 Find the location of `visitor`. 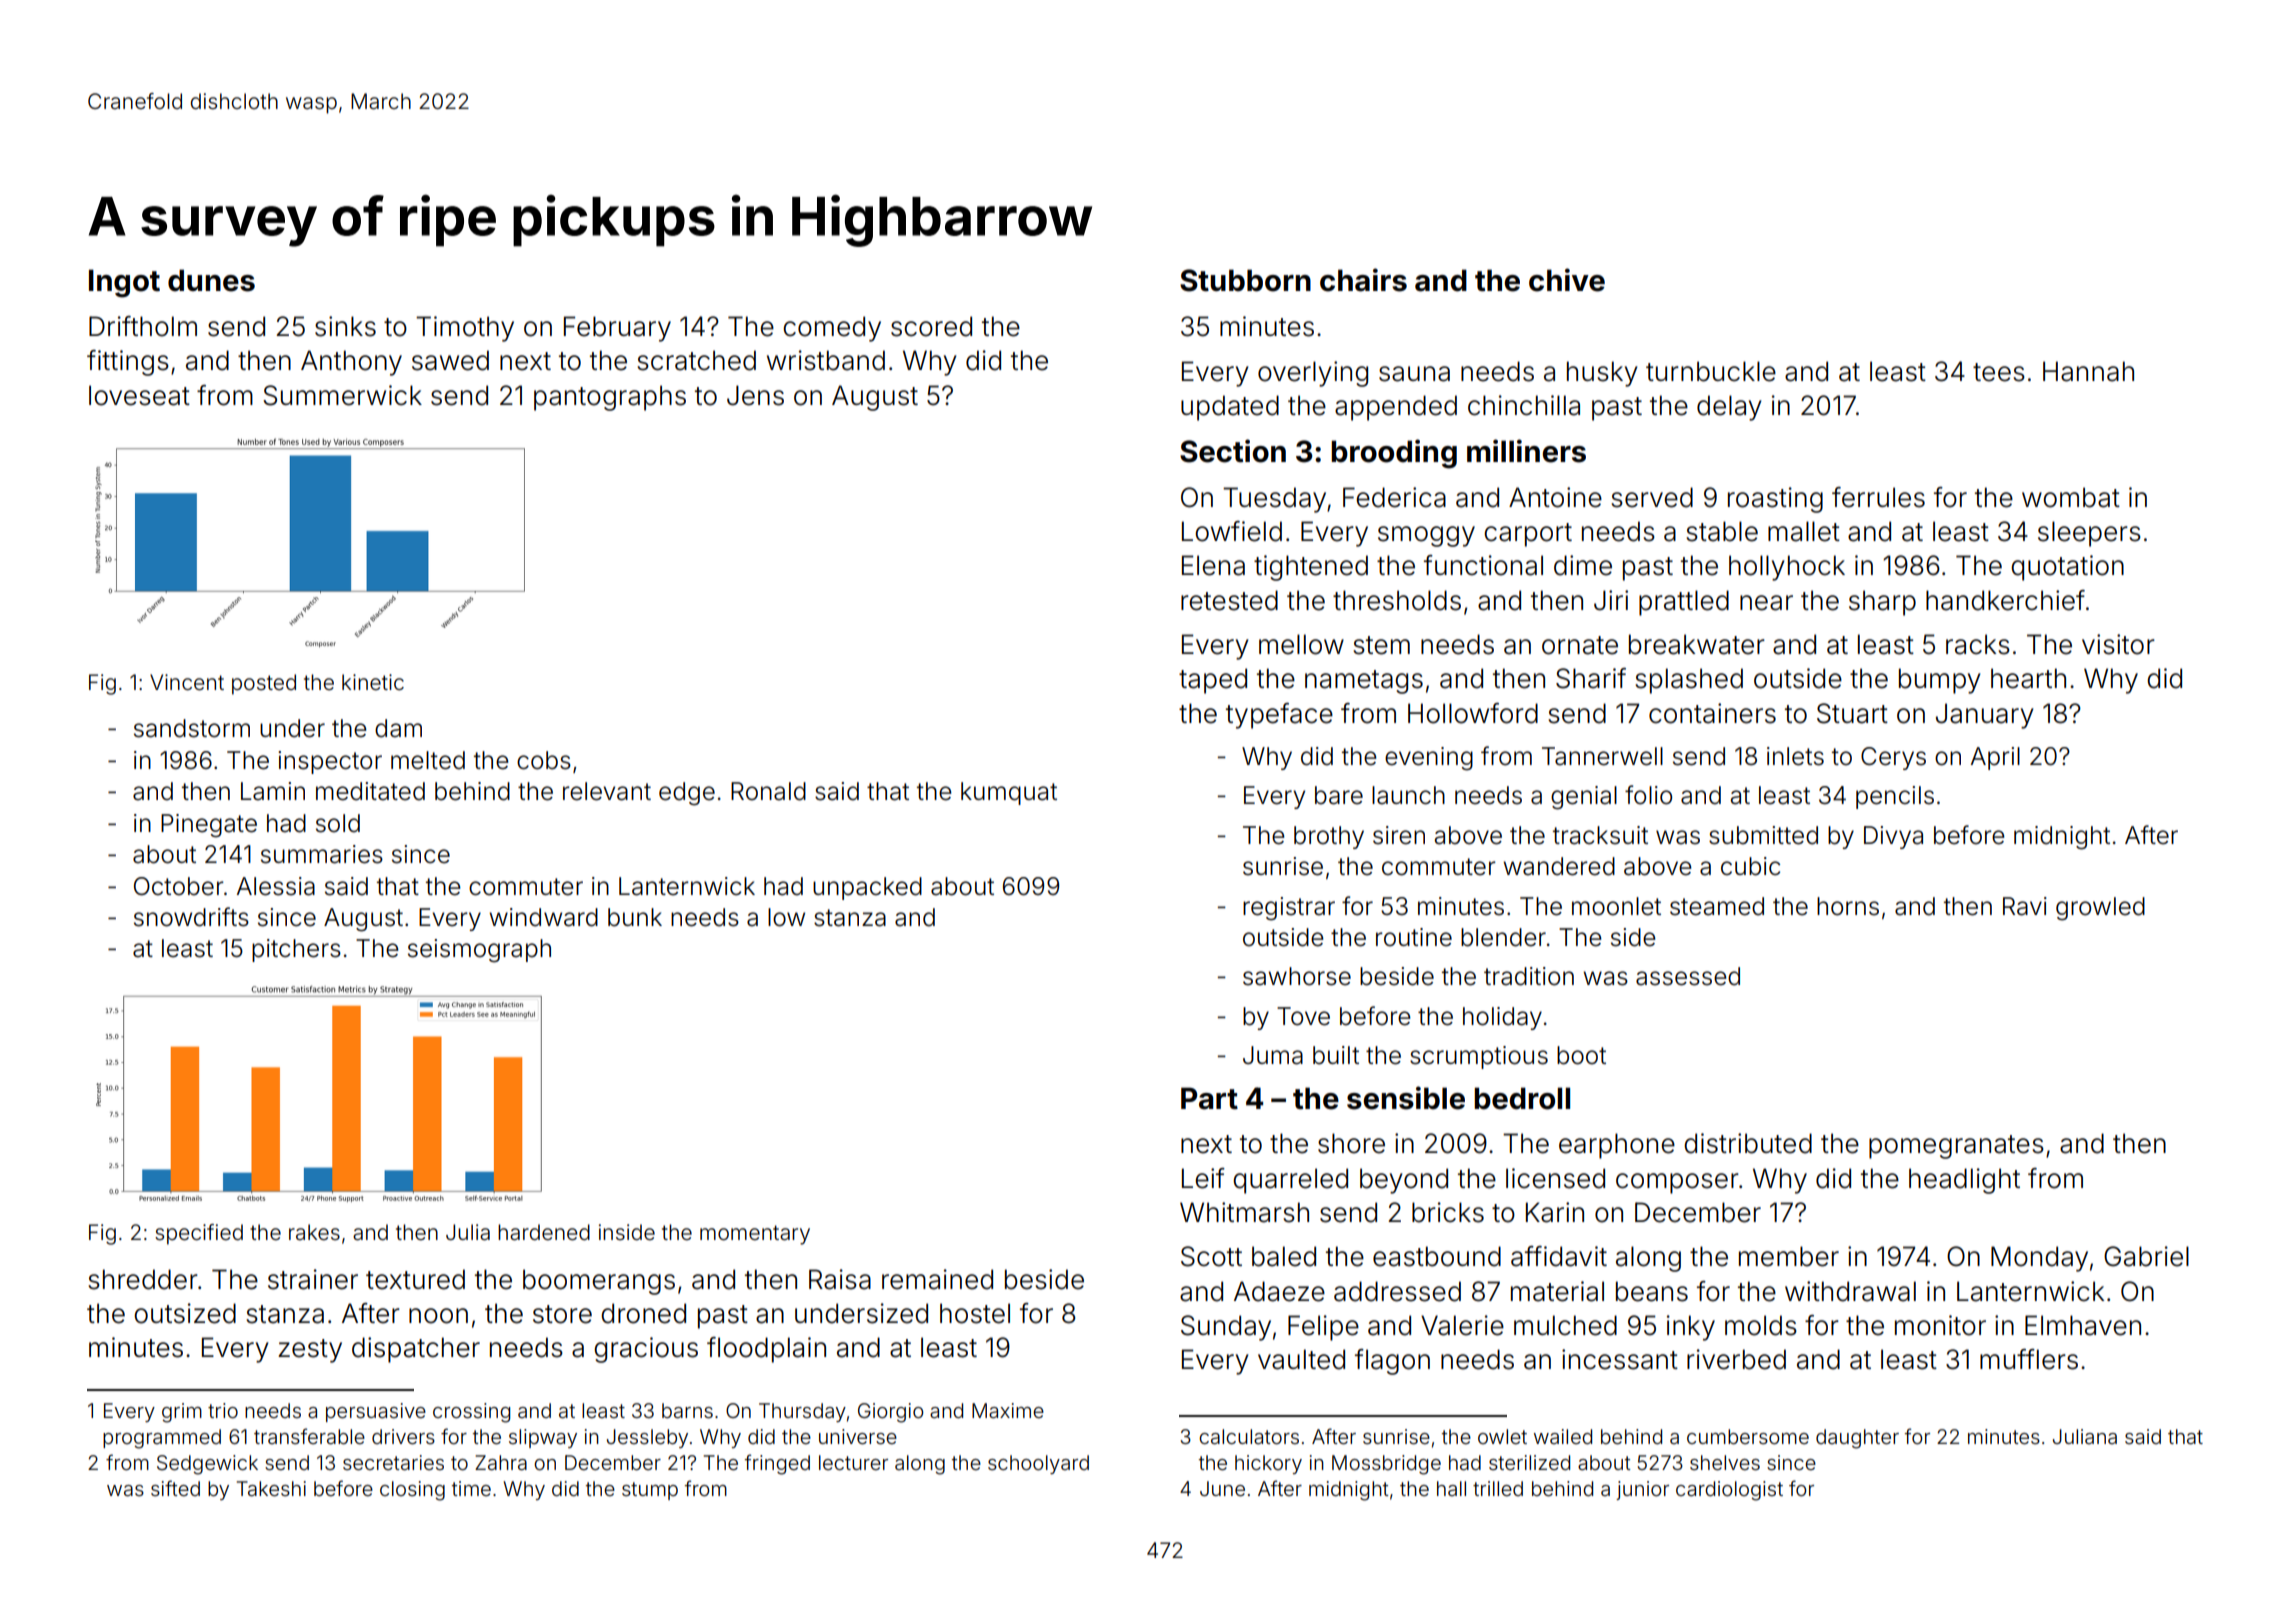

visitor is located at coordinates (2118, 644).
